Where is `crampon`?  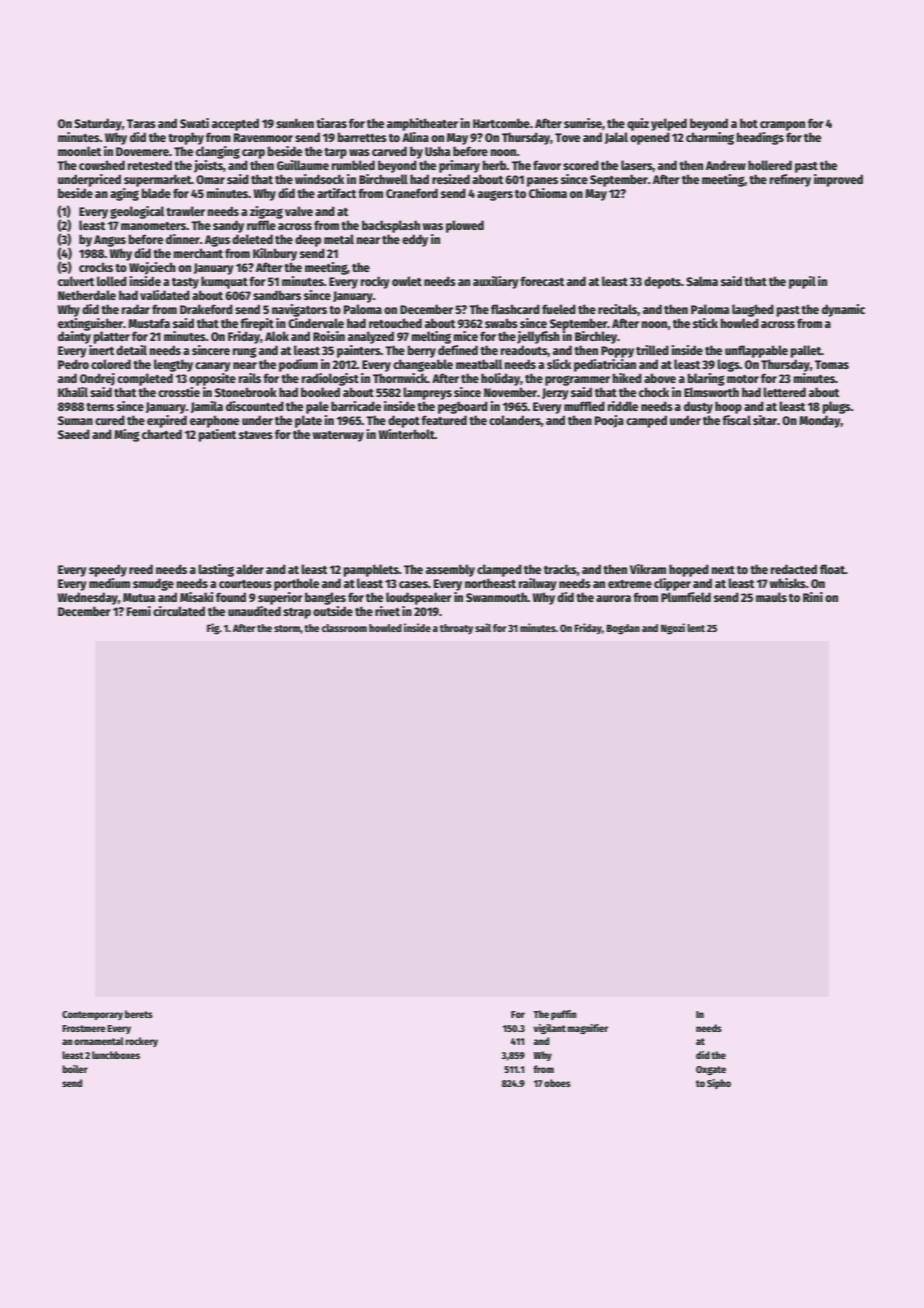 crampon is located at coordinates (782, 126).
